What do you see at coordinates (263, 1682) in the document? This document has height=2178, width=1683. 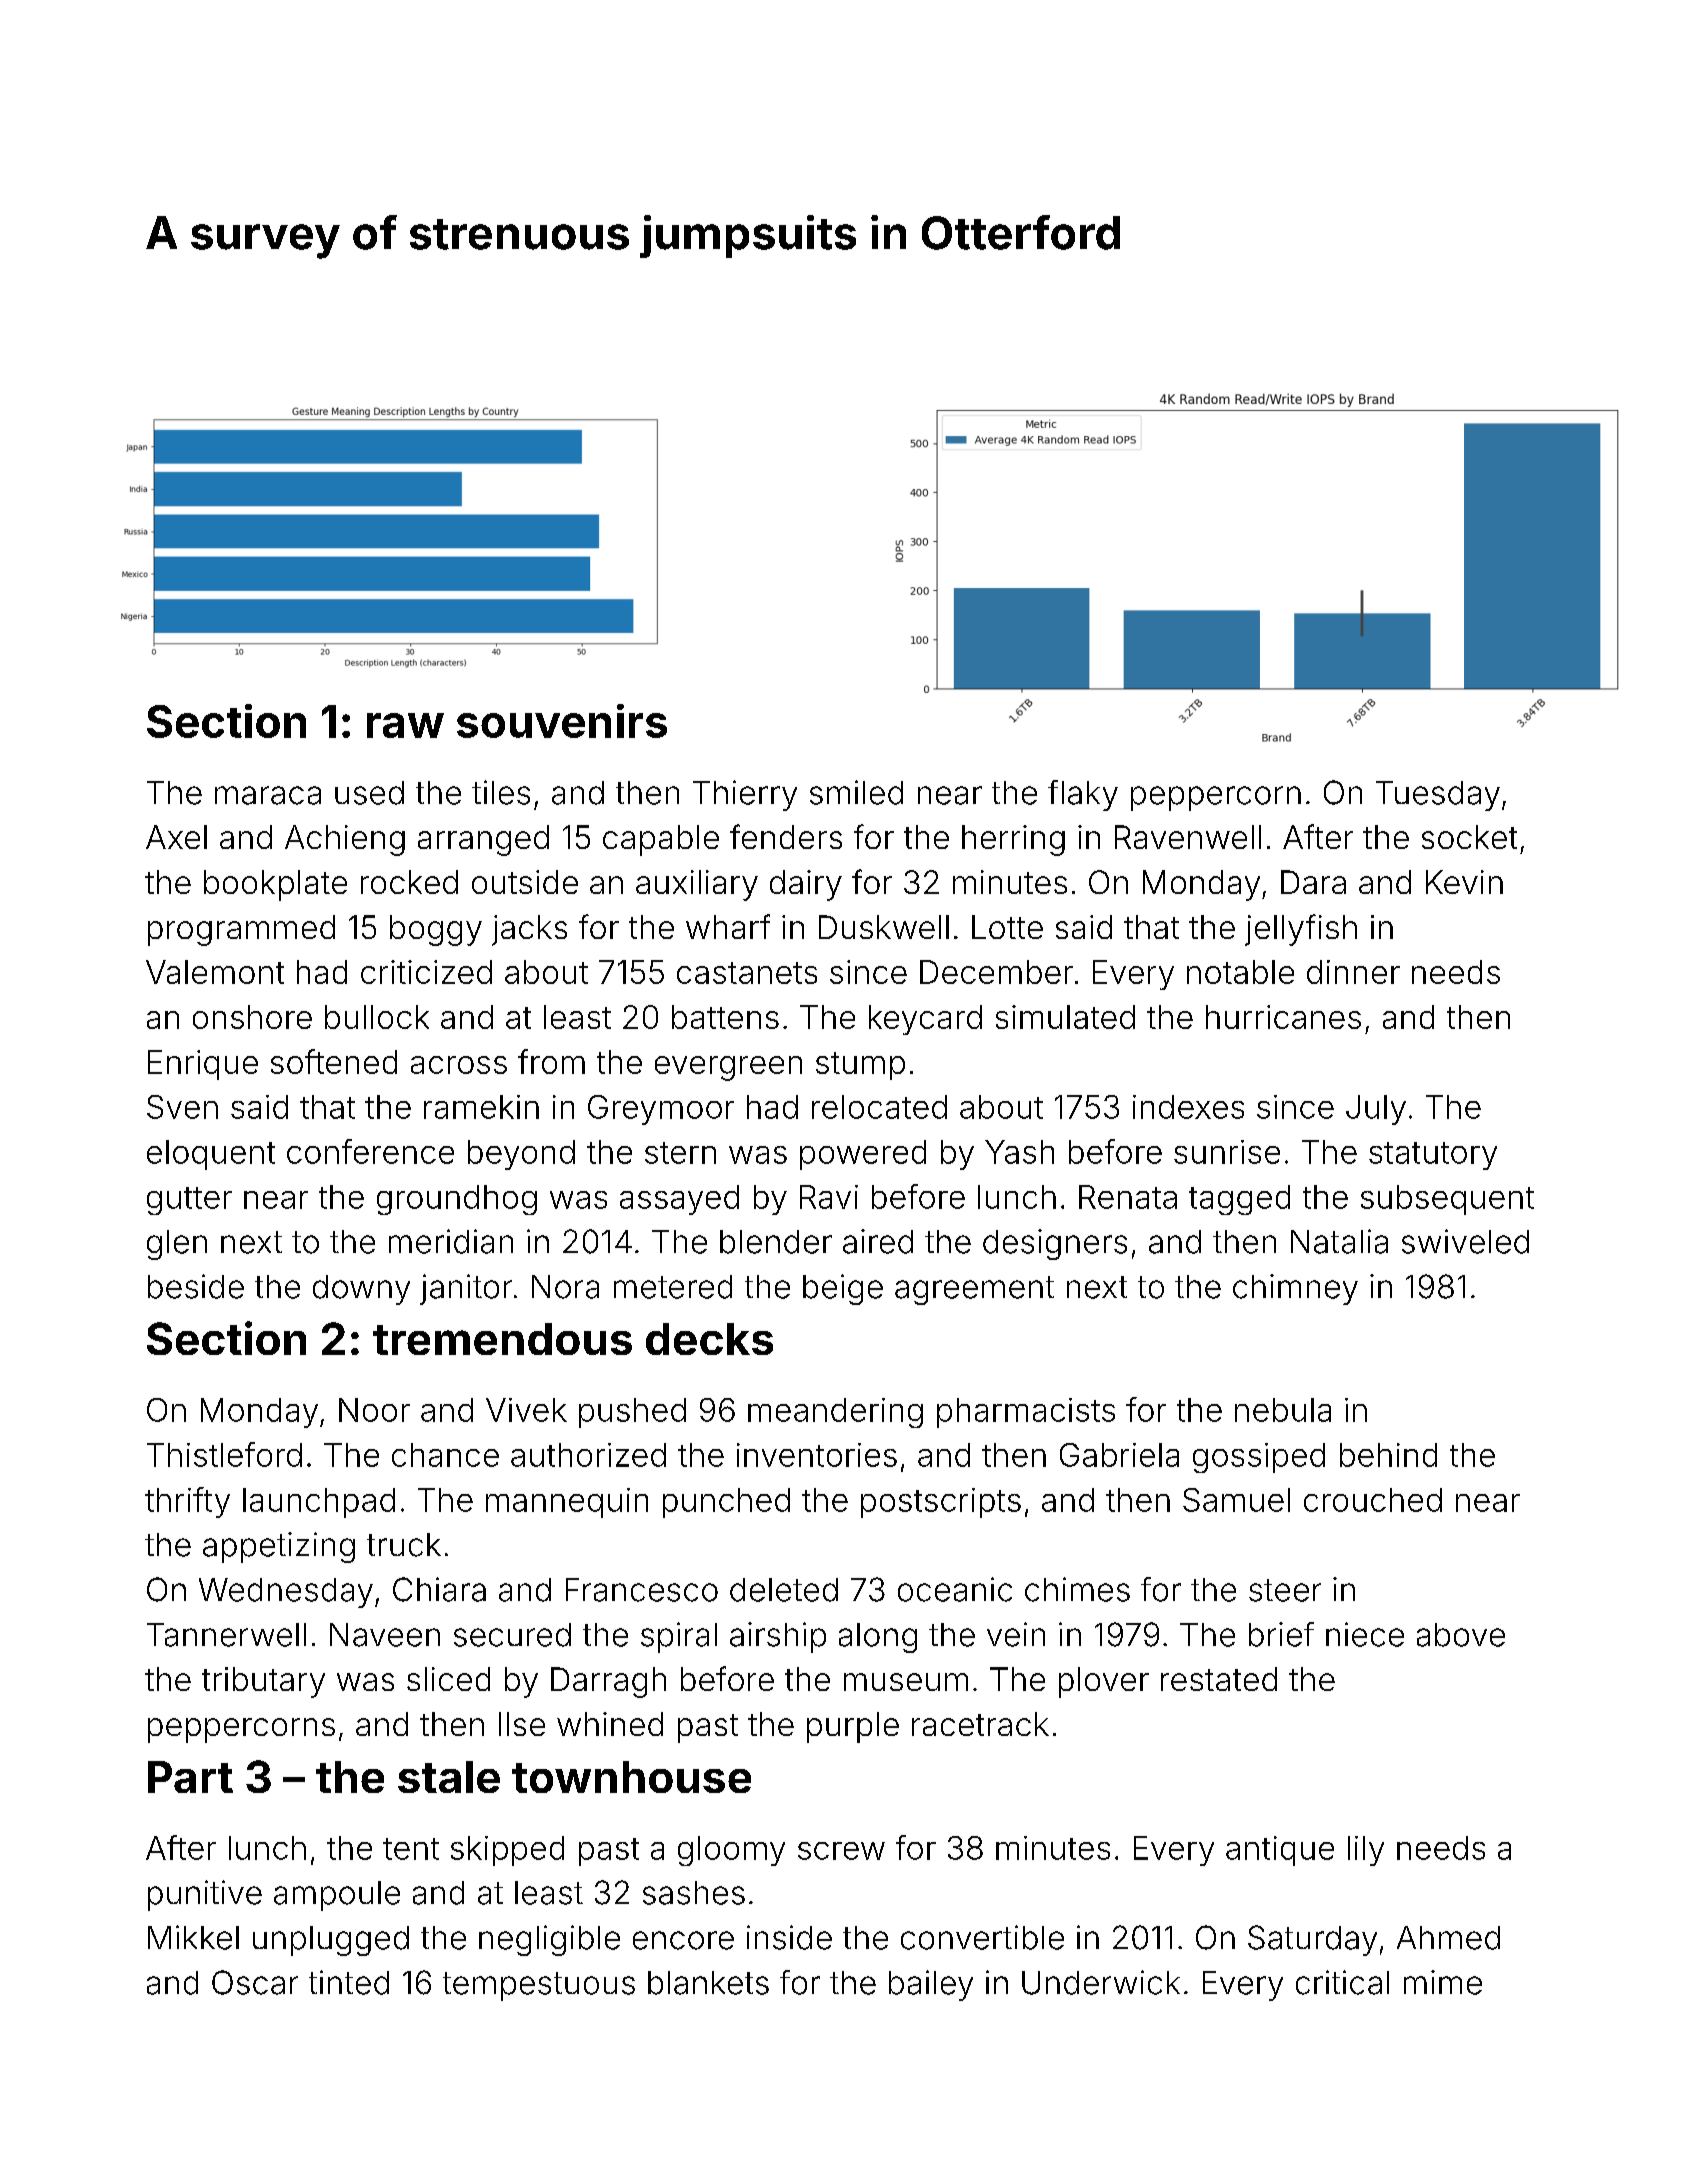 I see `tributary` at bounding box center [263, 1682].
